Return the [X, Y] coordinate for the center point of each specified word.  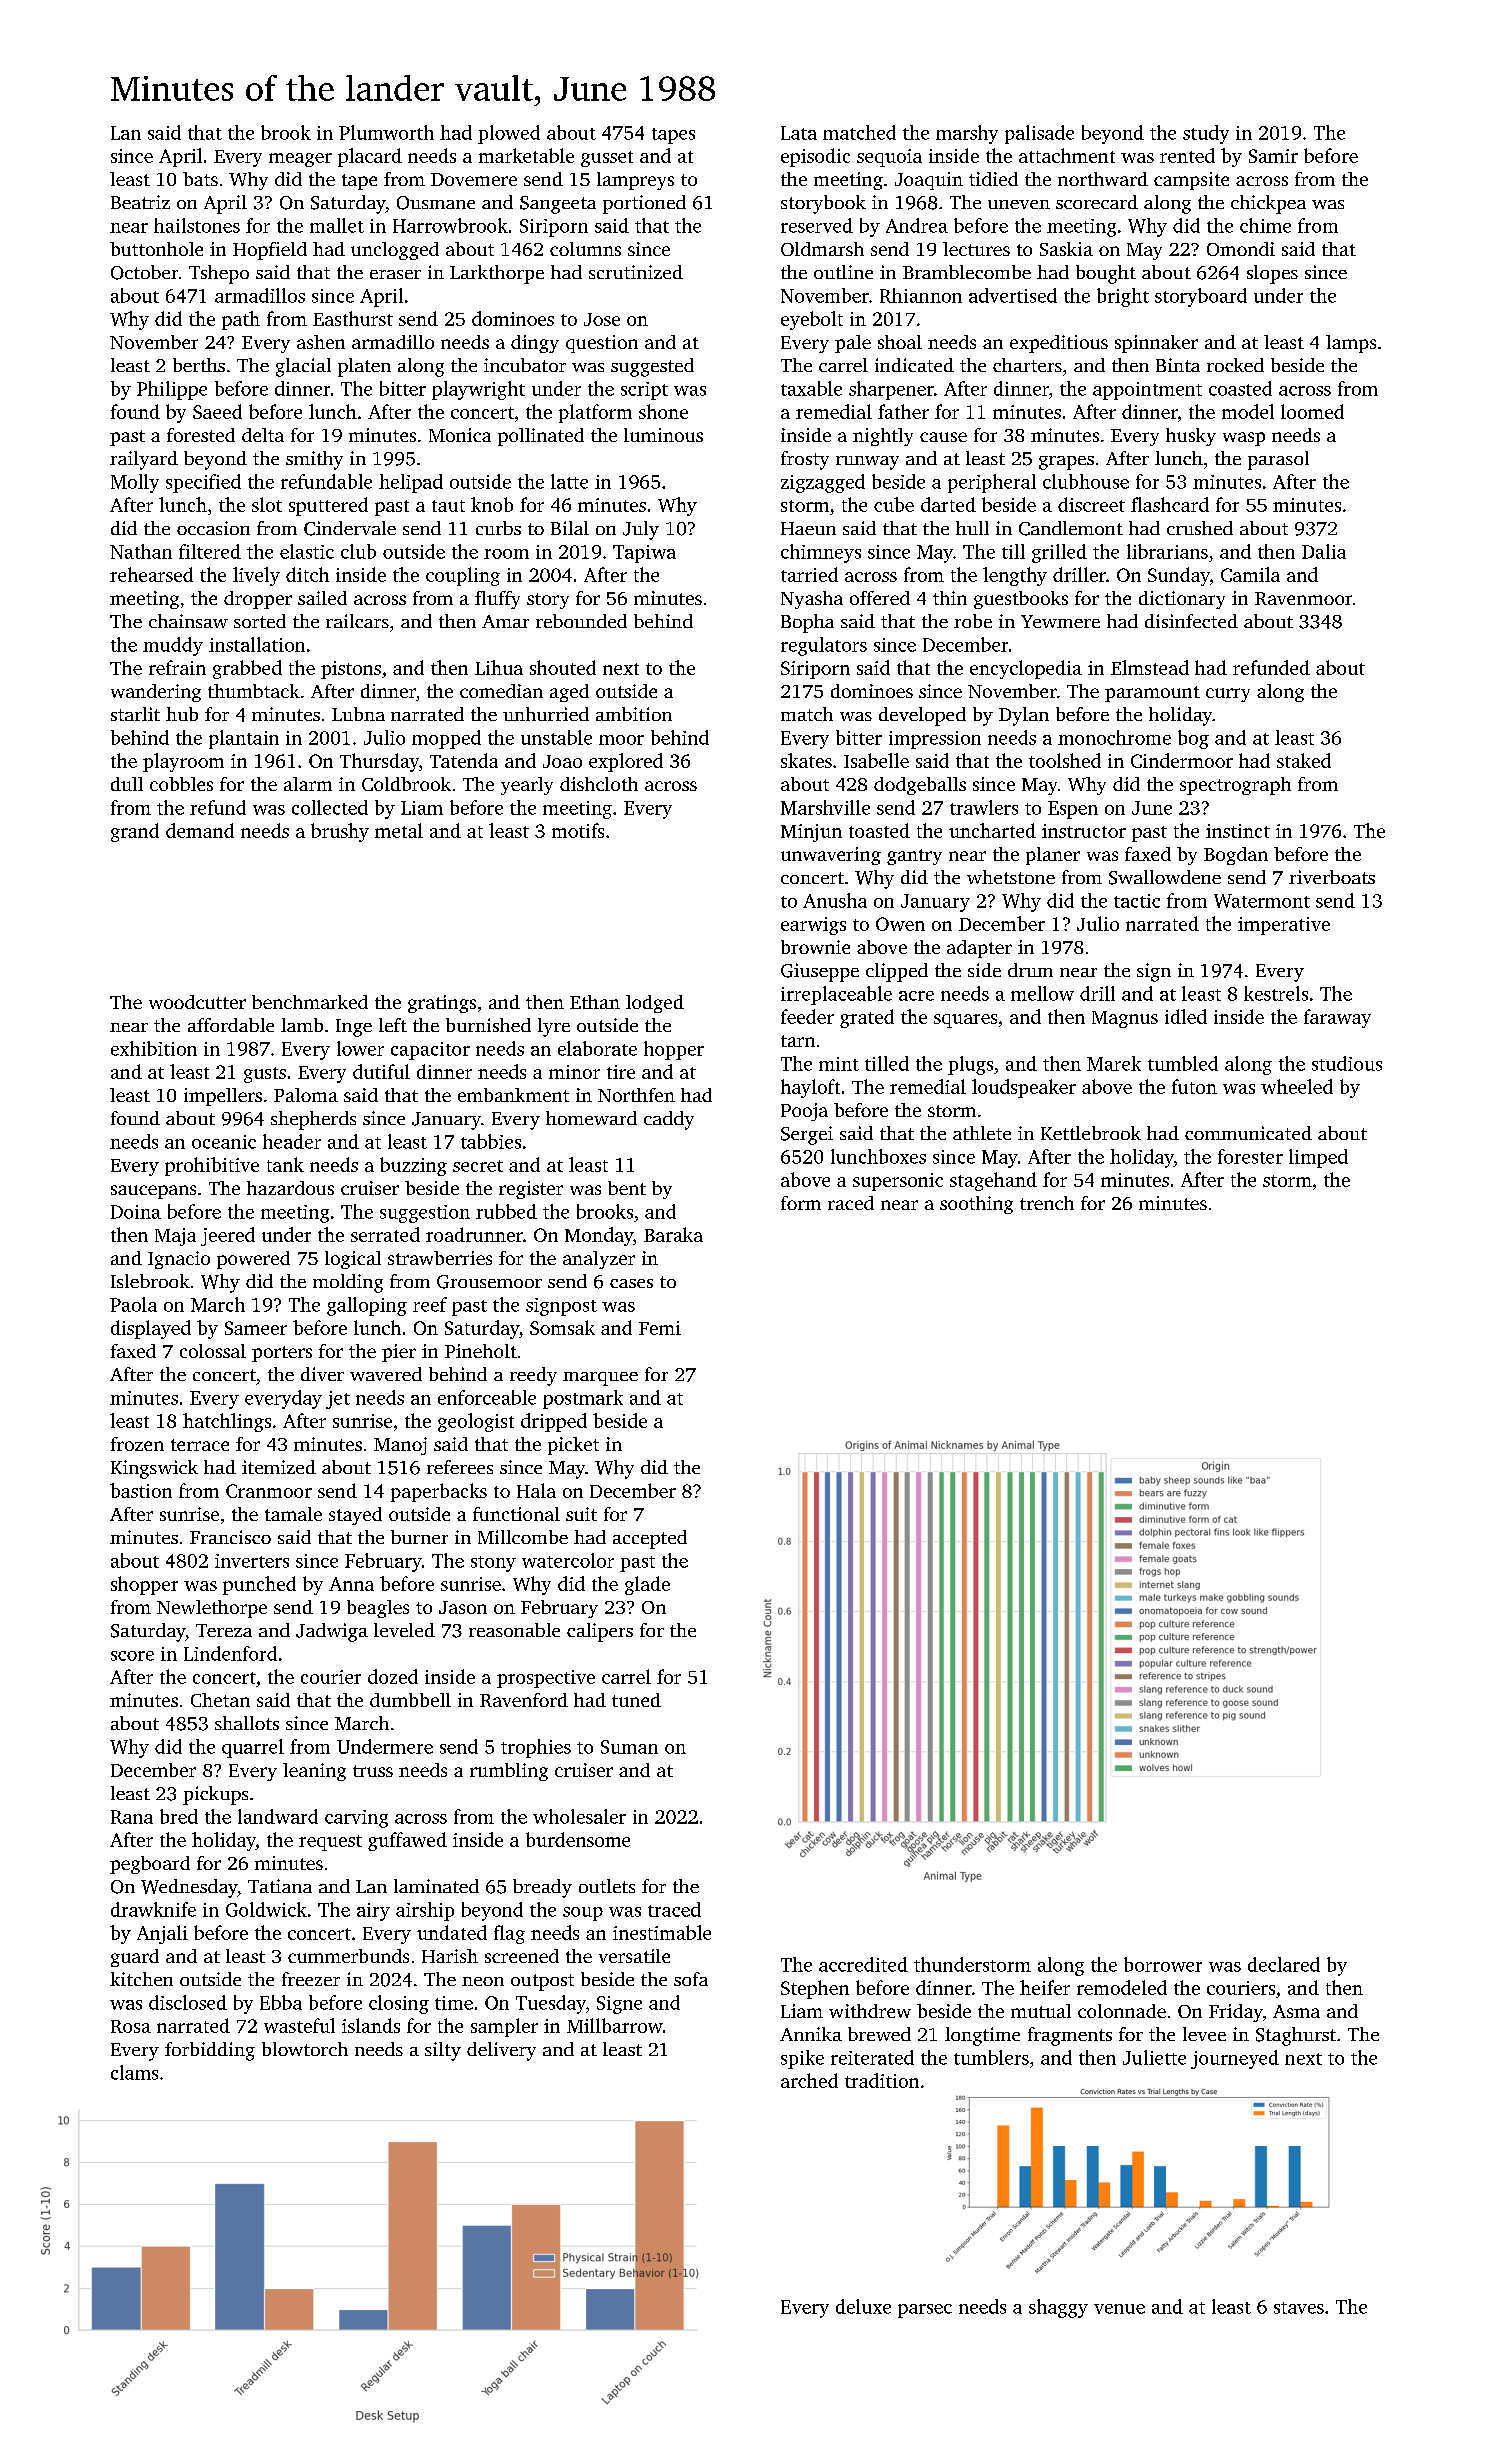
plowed [509, 134]
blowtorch [305, 2049]
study [1206, 134]
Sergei [807, 1135]
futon [1194, 1086]
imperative [1284, 926]
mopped [446, 739]
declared [1284, 1964]
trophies [536, 1748]
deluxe [863, 2306]
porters [282, 1354]
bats [200, 179]
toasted [879, 830]
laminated [436, 1886]
